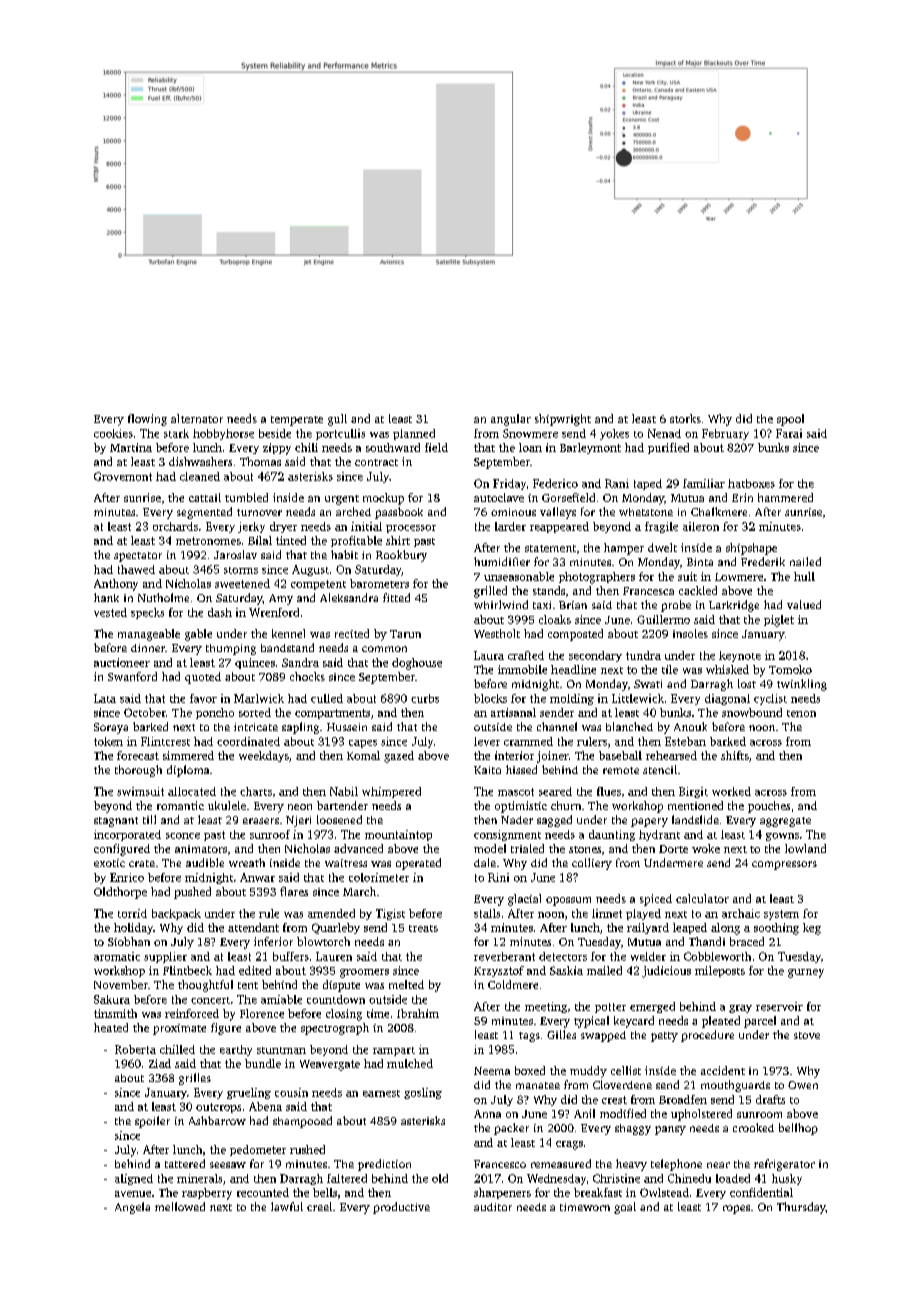 The width and height of the document is (924, 1308). Describe the element at coordinates (401, 1208) in the document. I see `productive` at that location.
